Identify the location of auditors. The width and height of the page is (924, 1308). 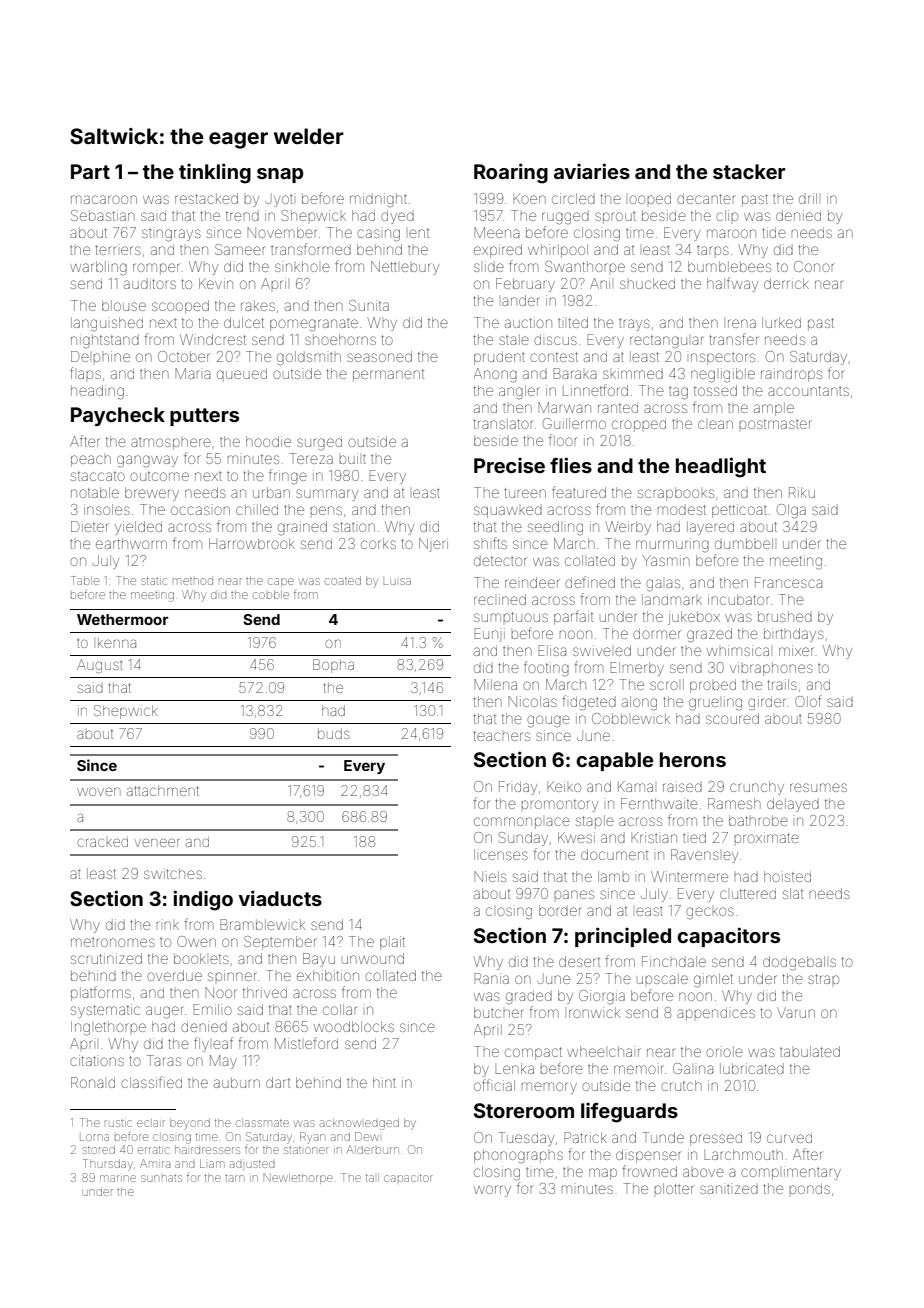
(150, 283).
